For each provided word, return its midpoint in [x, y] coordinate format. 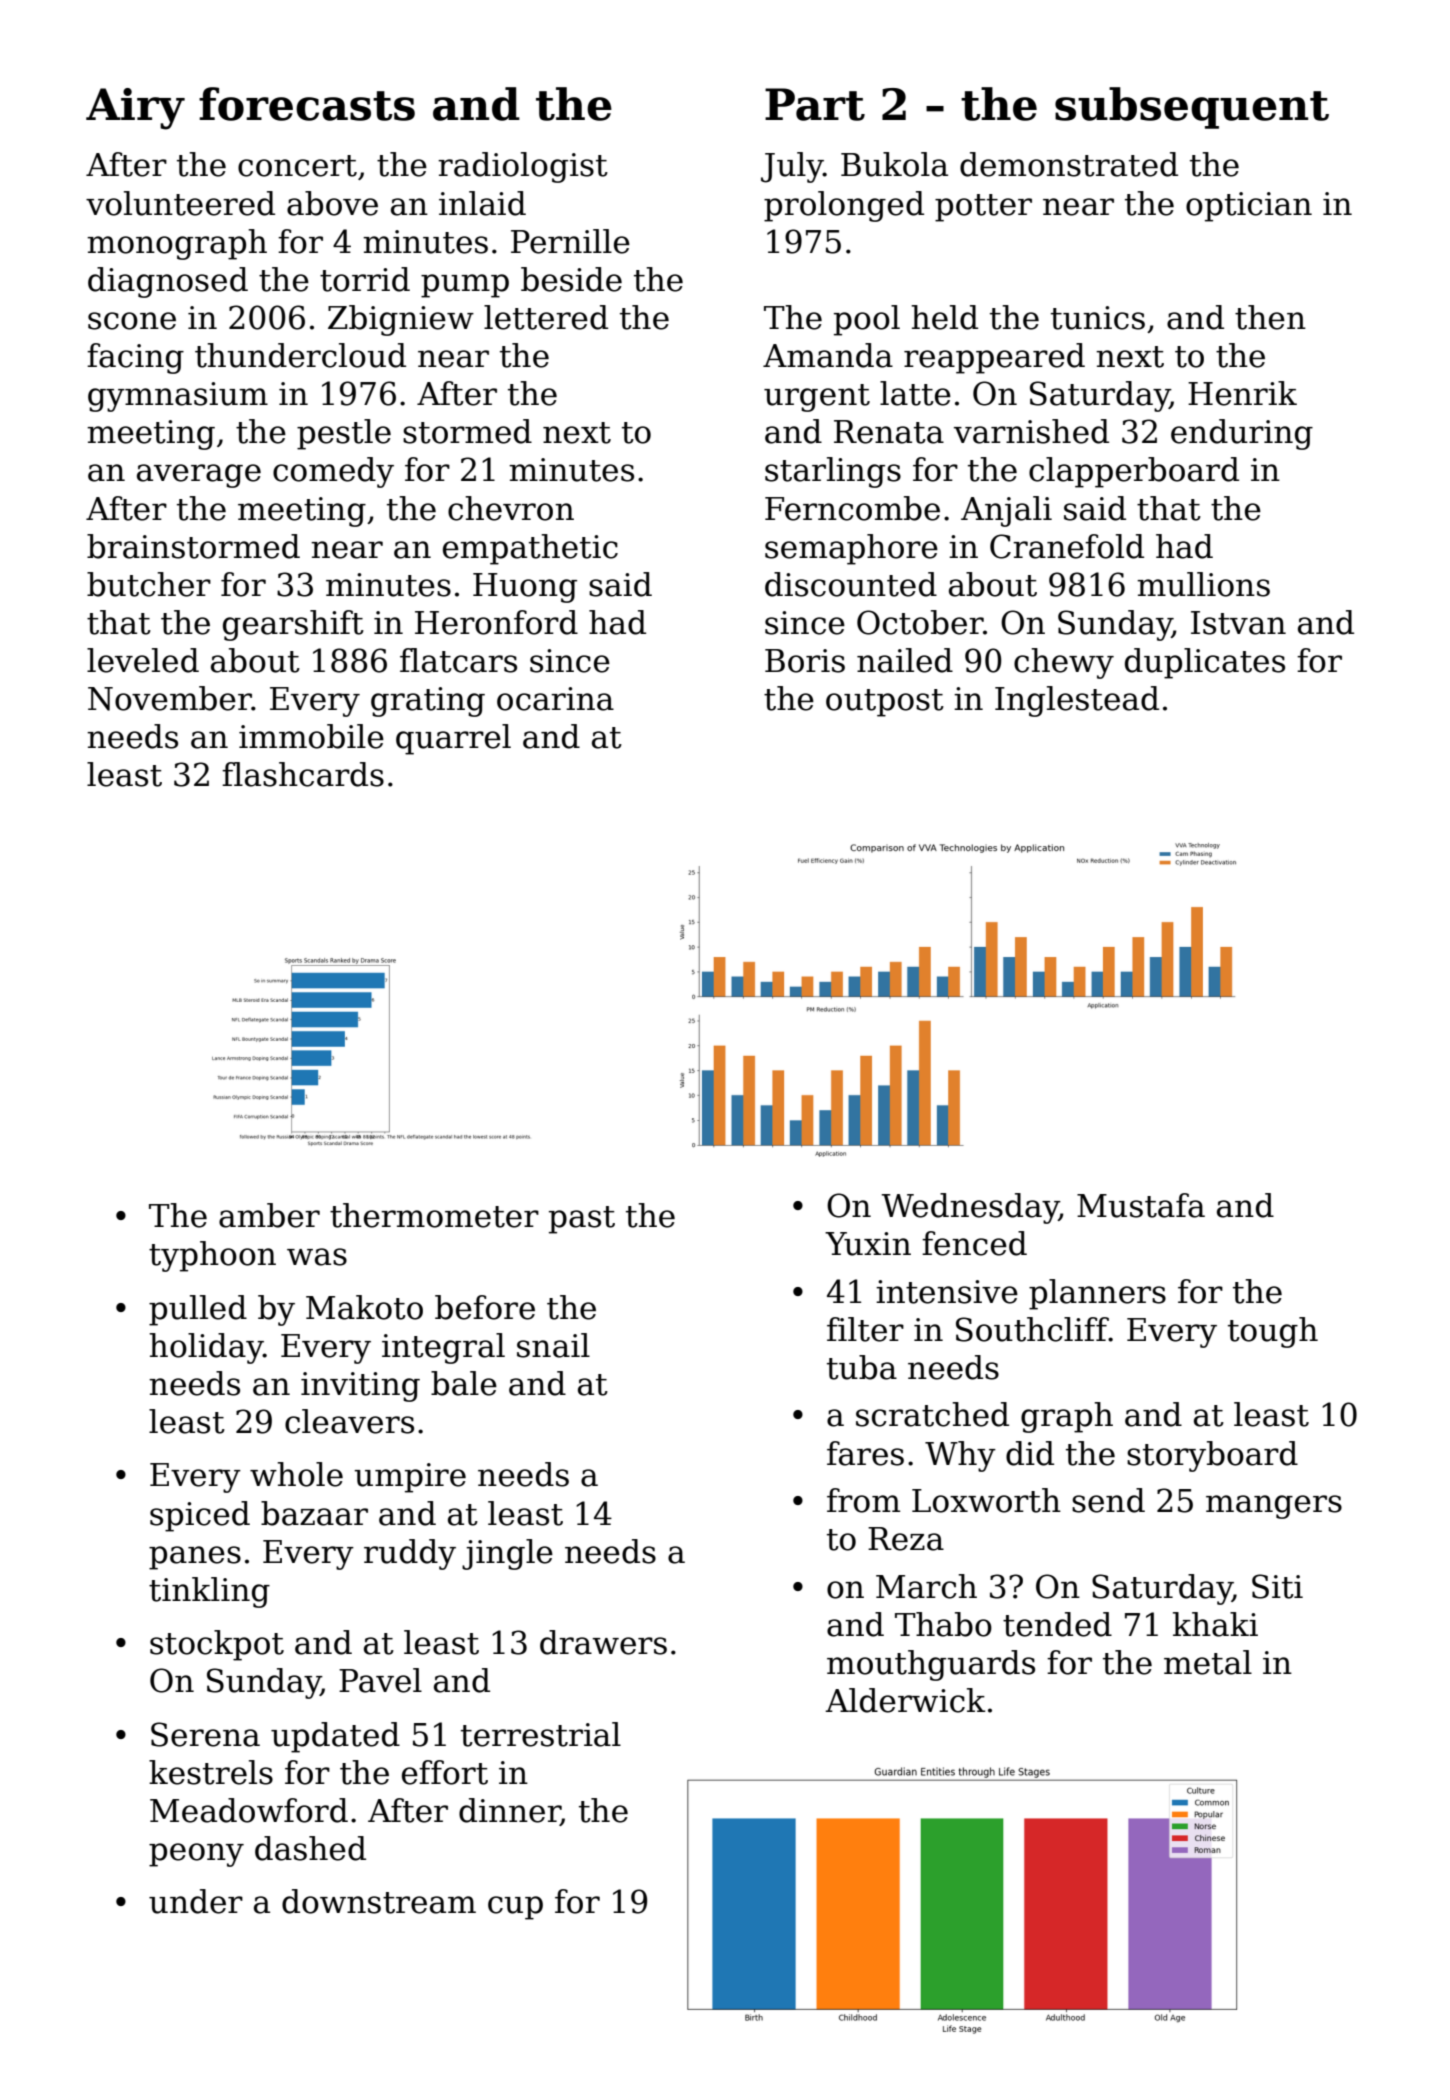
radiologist [523, 167]
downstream [379, 1901]
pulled [198, 1310]
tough [1273, 1332]
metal [1208, 1662]
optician [1249, 207]
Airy [135, 109]
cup [515, 1908]
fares [865, 1453]
